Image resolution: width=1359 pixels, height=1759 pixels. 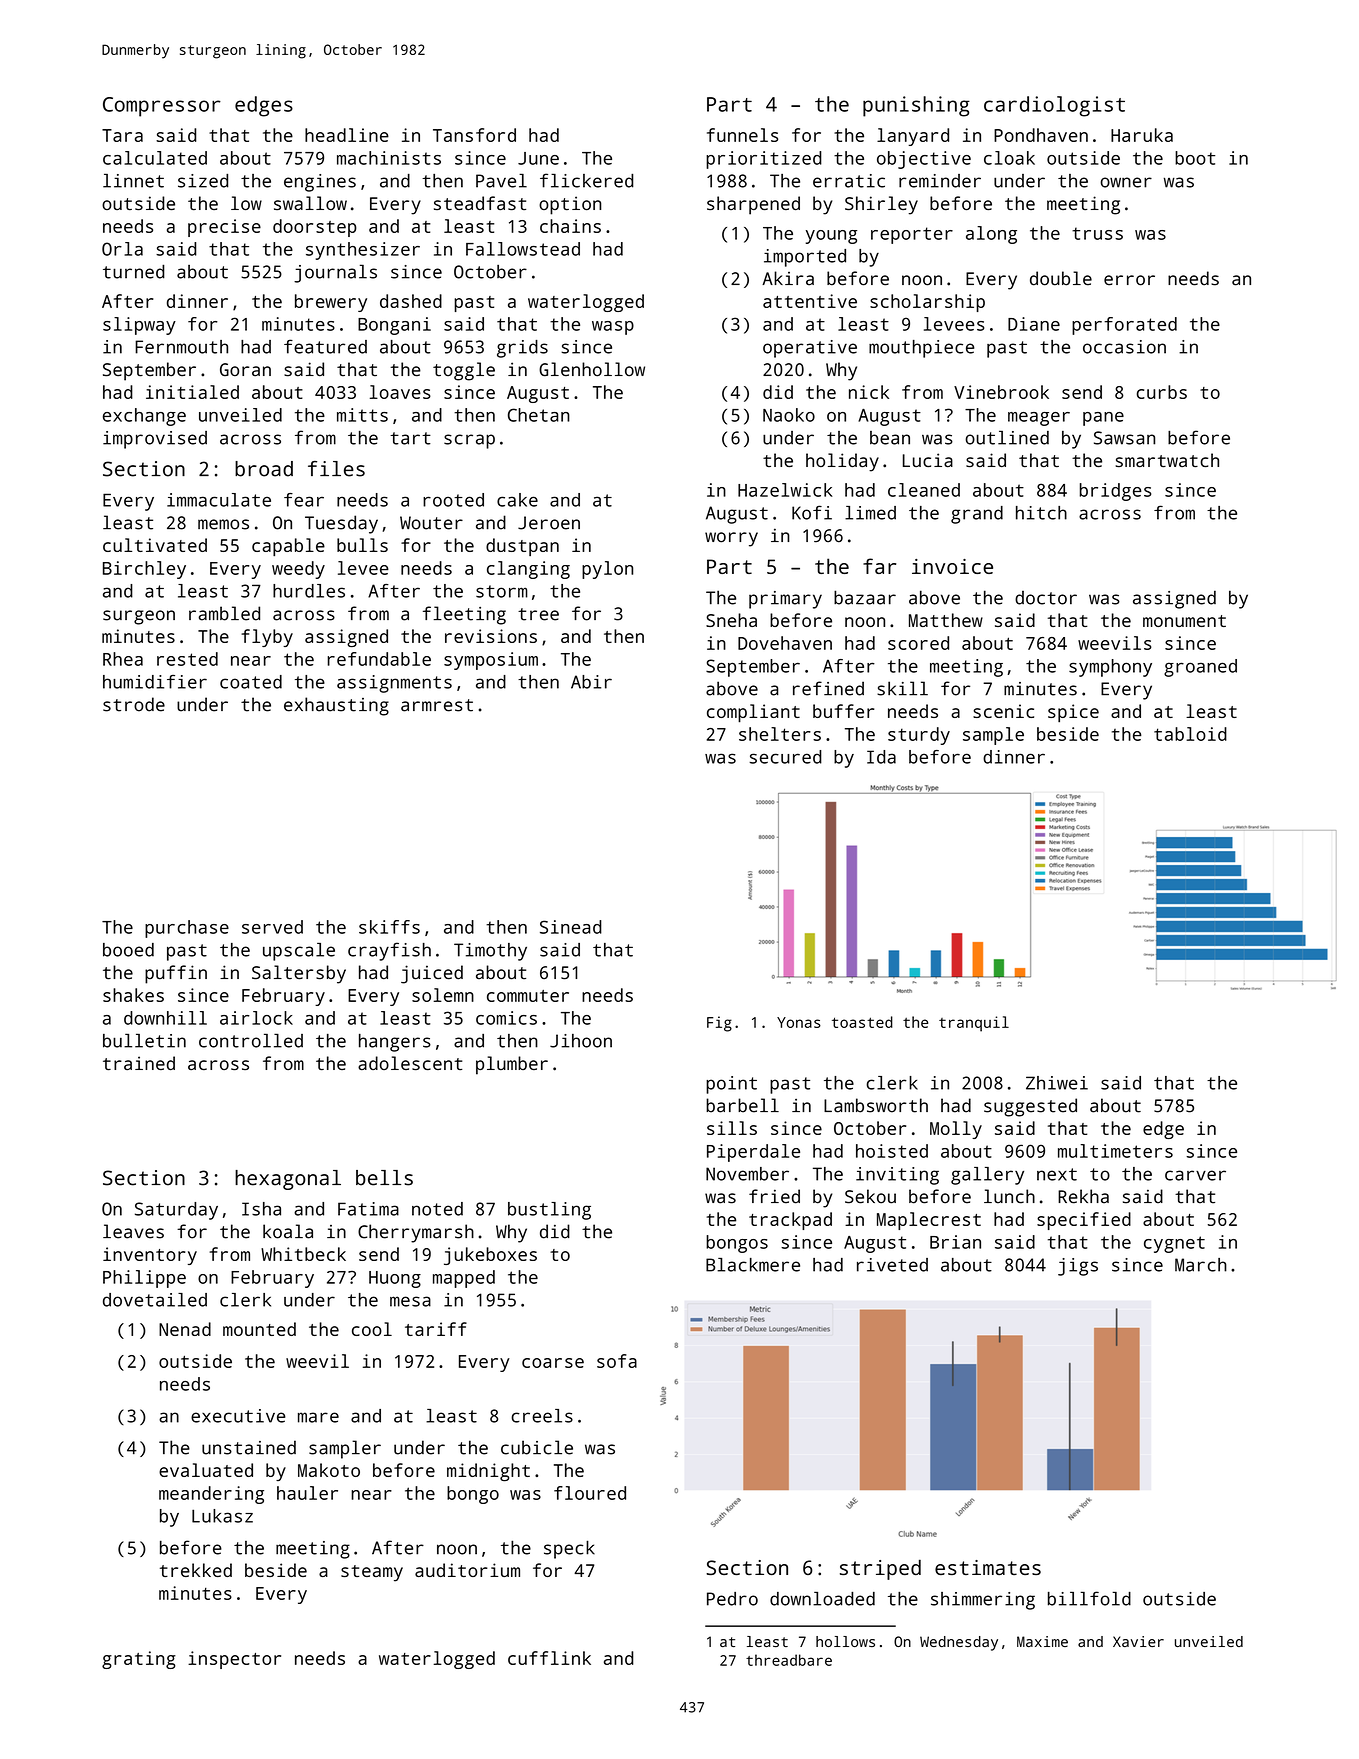 What do you see at coordinates (549, 1658) in the document?
I see `cufflink` at bounding box center [549, 1658].
